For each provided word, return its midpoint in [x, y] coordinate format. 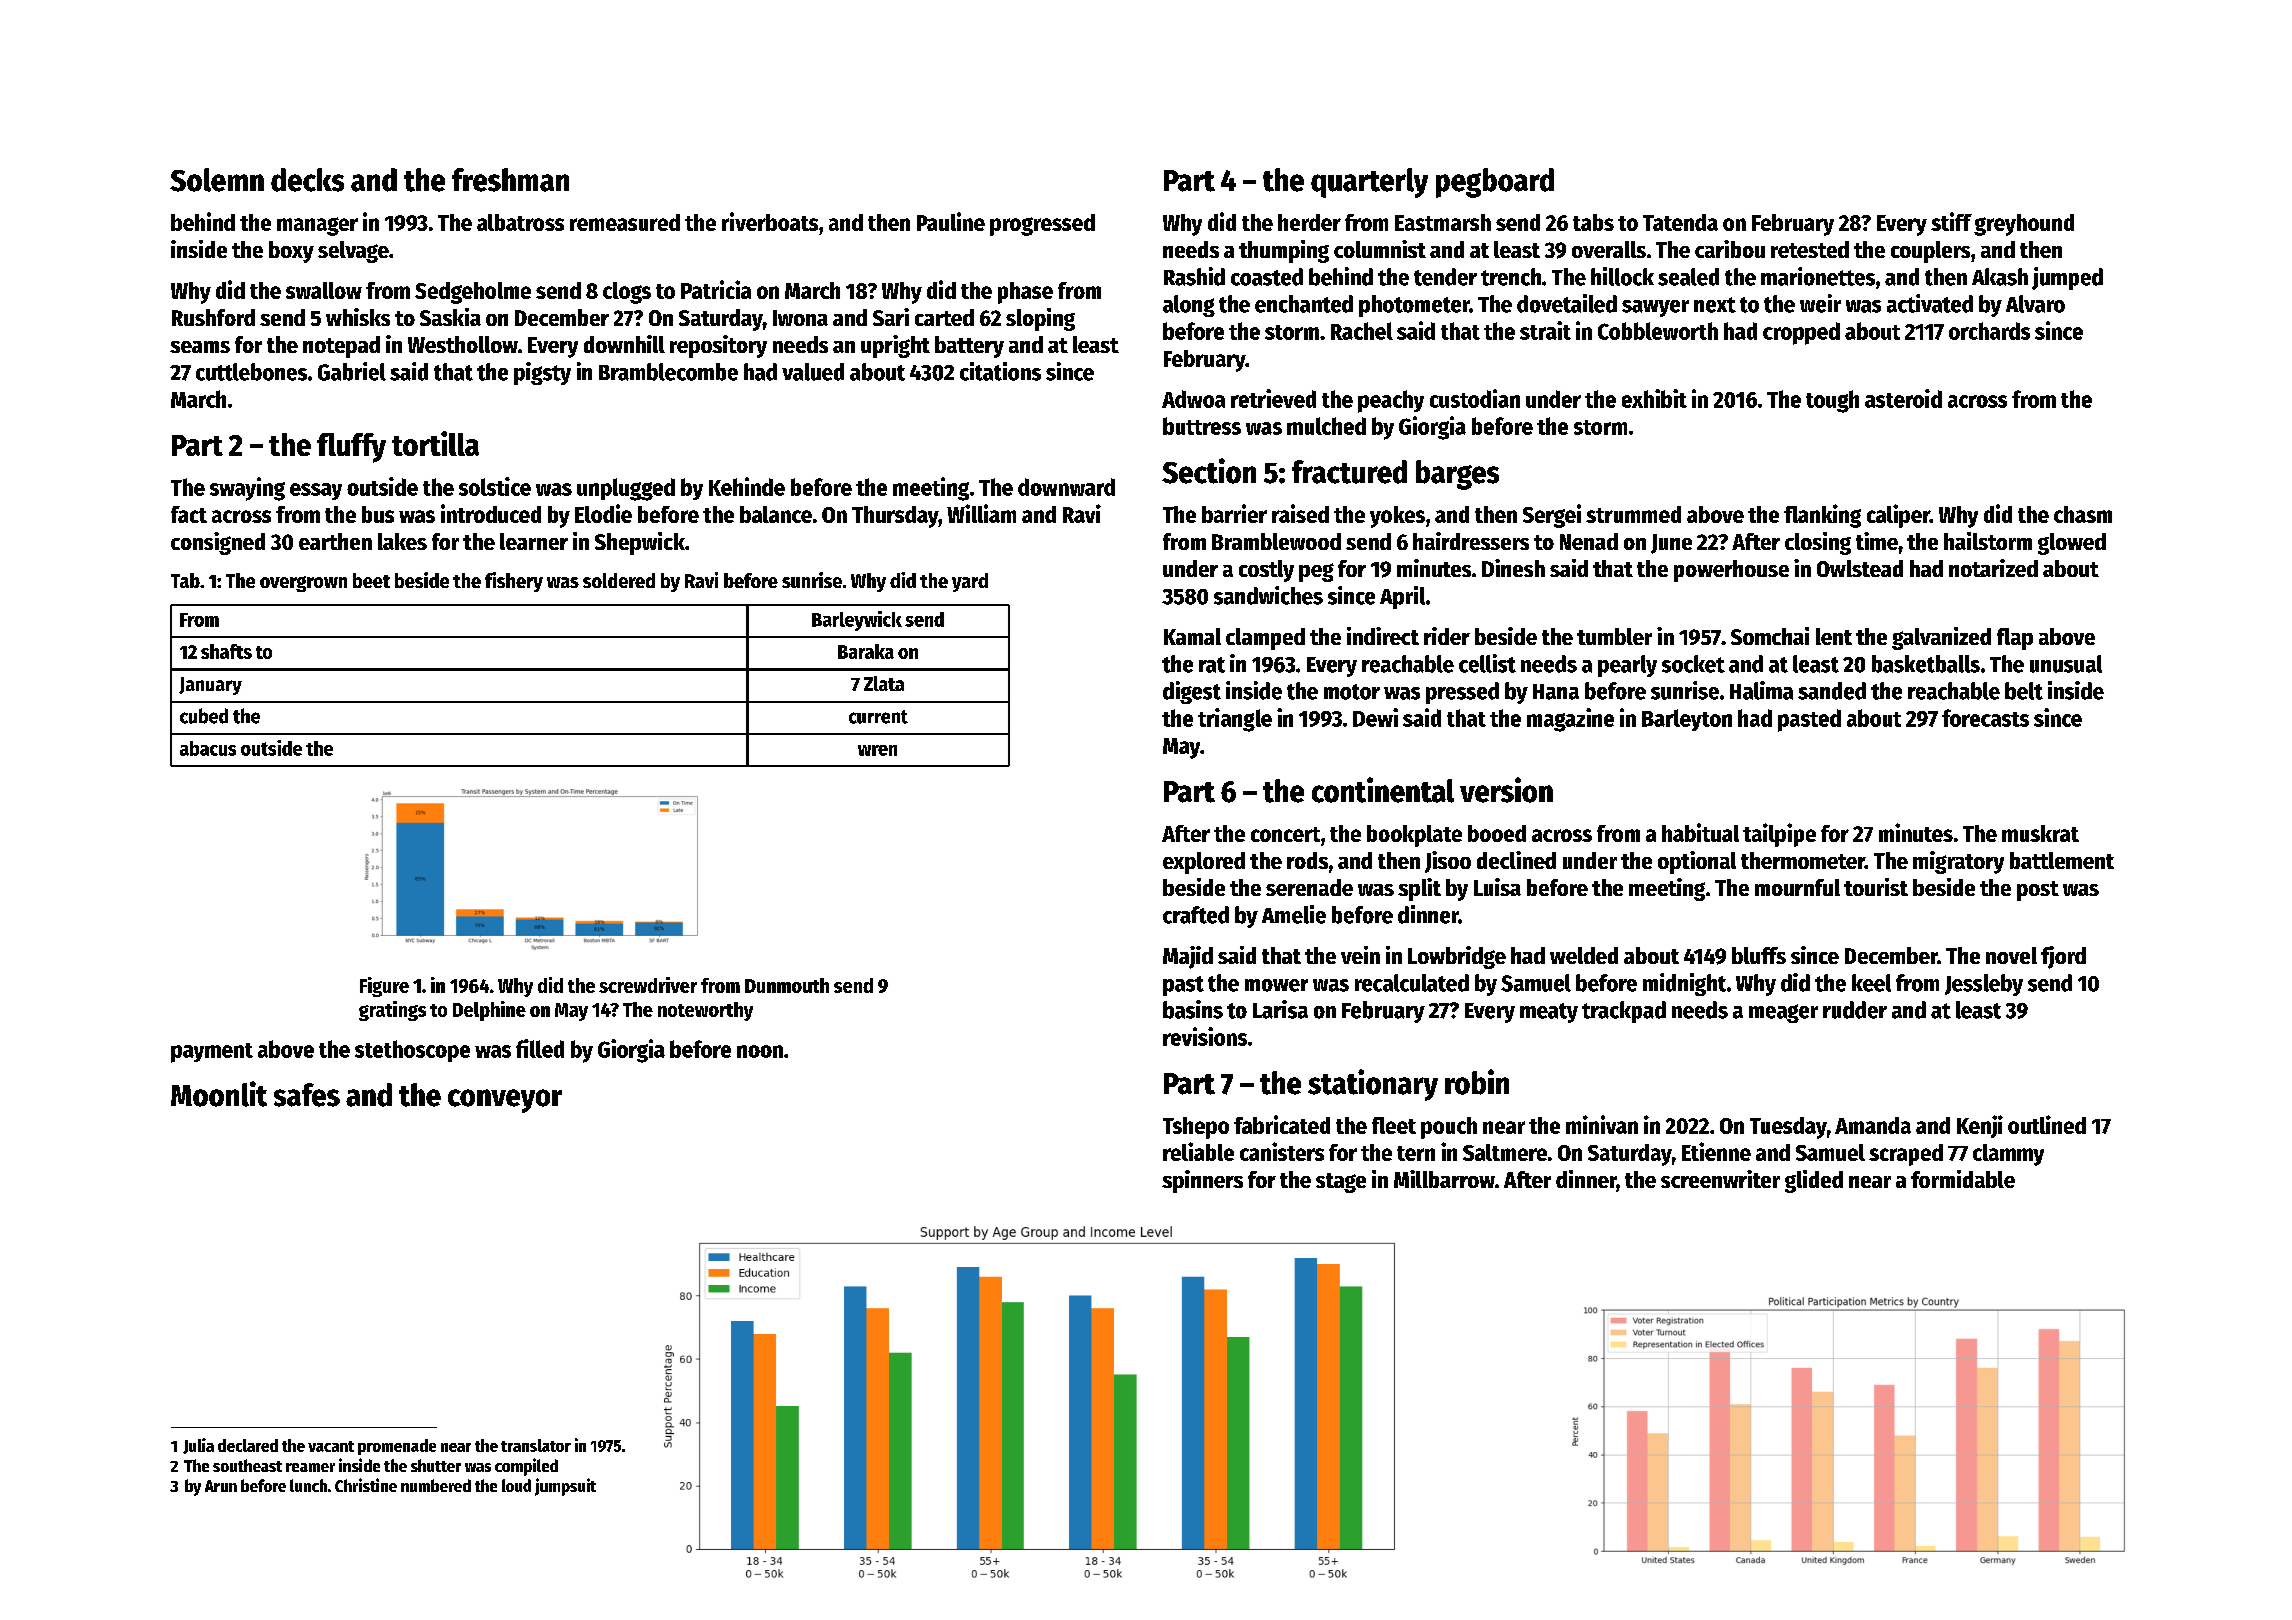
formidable [1963, 1179]
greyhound [2024, 225]
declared [248, 1445]
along [1189, 306]
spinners [1202, 1181]
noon [760, 1051]
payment [212, 1053]
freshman [510, 180]
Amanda [1873, 1125]
